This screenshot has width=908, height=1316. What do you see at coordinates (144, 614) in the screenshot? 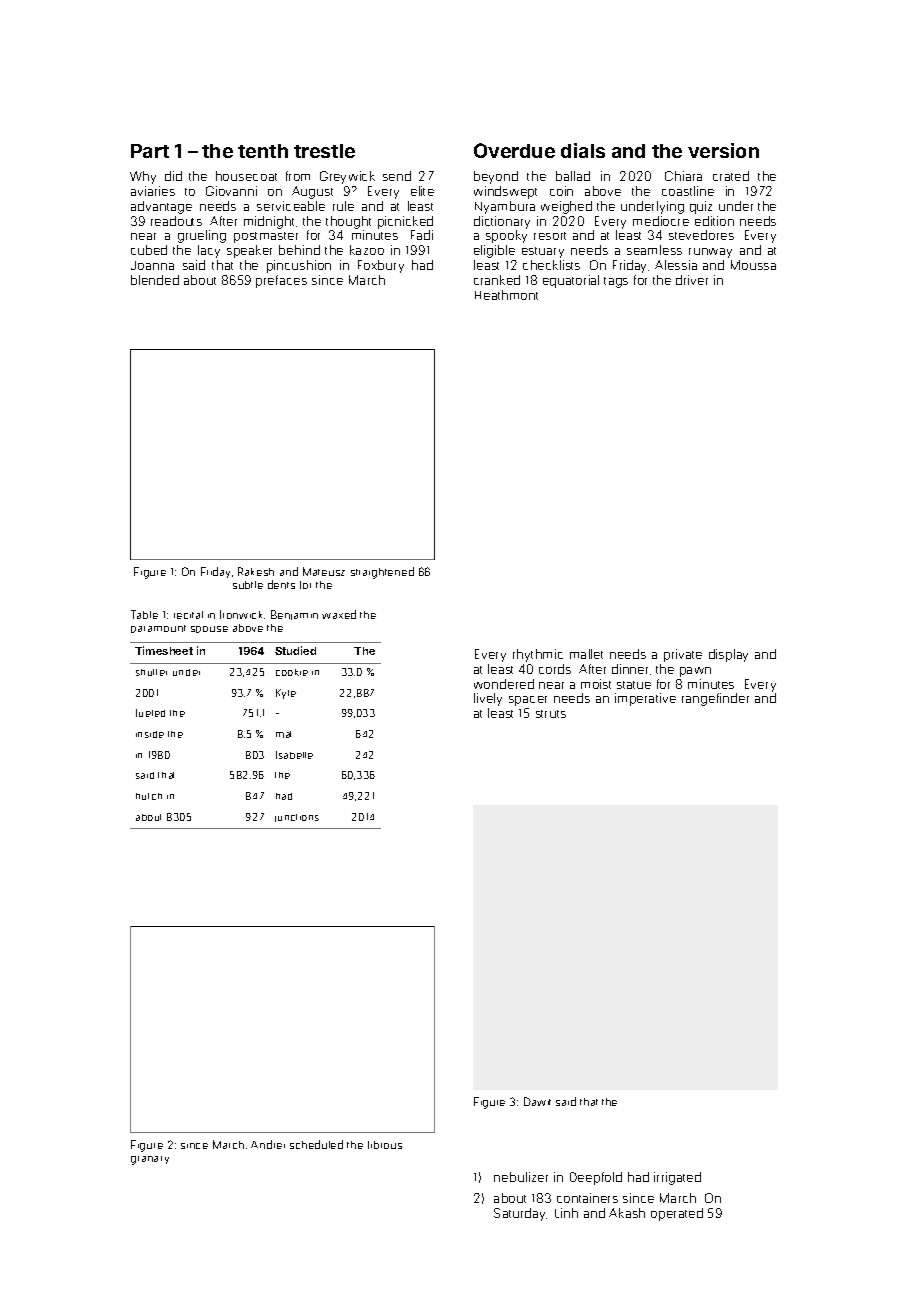
I see `Table` at bounding box center [144, 614].
